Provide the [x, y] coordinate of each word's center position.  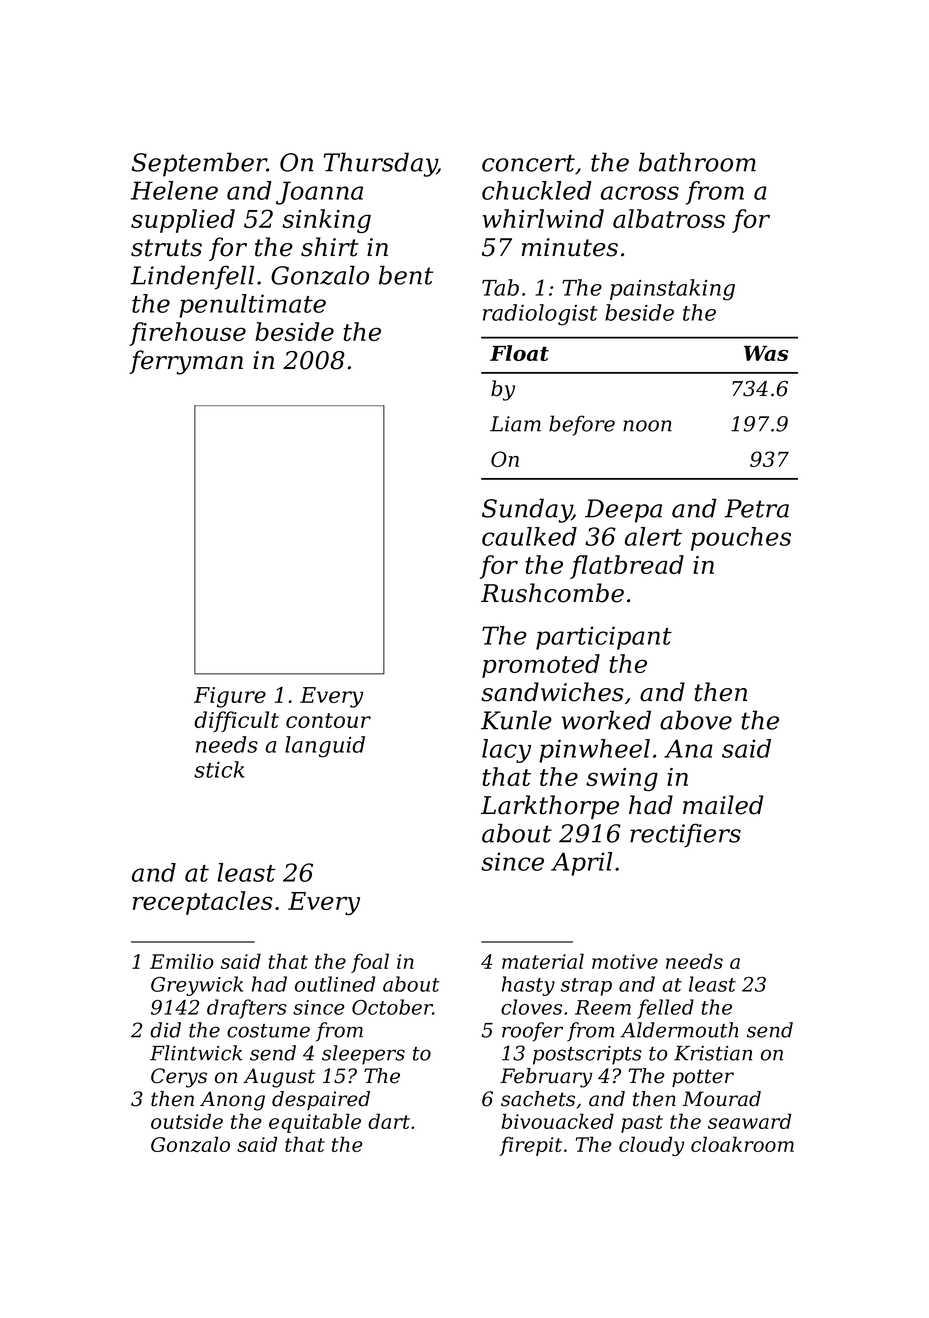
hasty [528, 986]
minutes [570, 247]
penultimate [252, 306]
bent [406, 275]
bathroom [697, 162]
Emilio [182, 961]
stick [219, 769]
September [199, 164]
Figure [230, 697]
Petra [757, 508]
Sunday [527, 510]
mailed [723, 805]
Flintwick [196, 1053]
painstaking [672, 290]
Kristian [713, 1053]
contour [328, 720]
